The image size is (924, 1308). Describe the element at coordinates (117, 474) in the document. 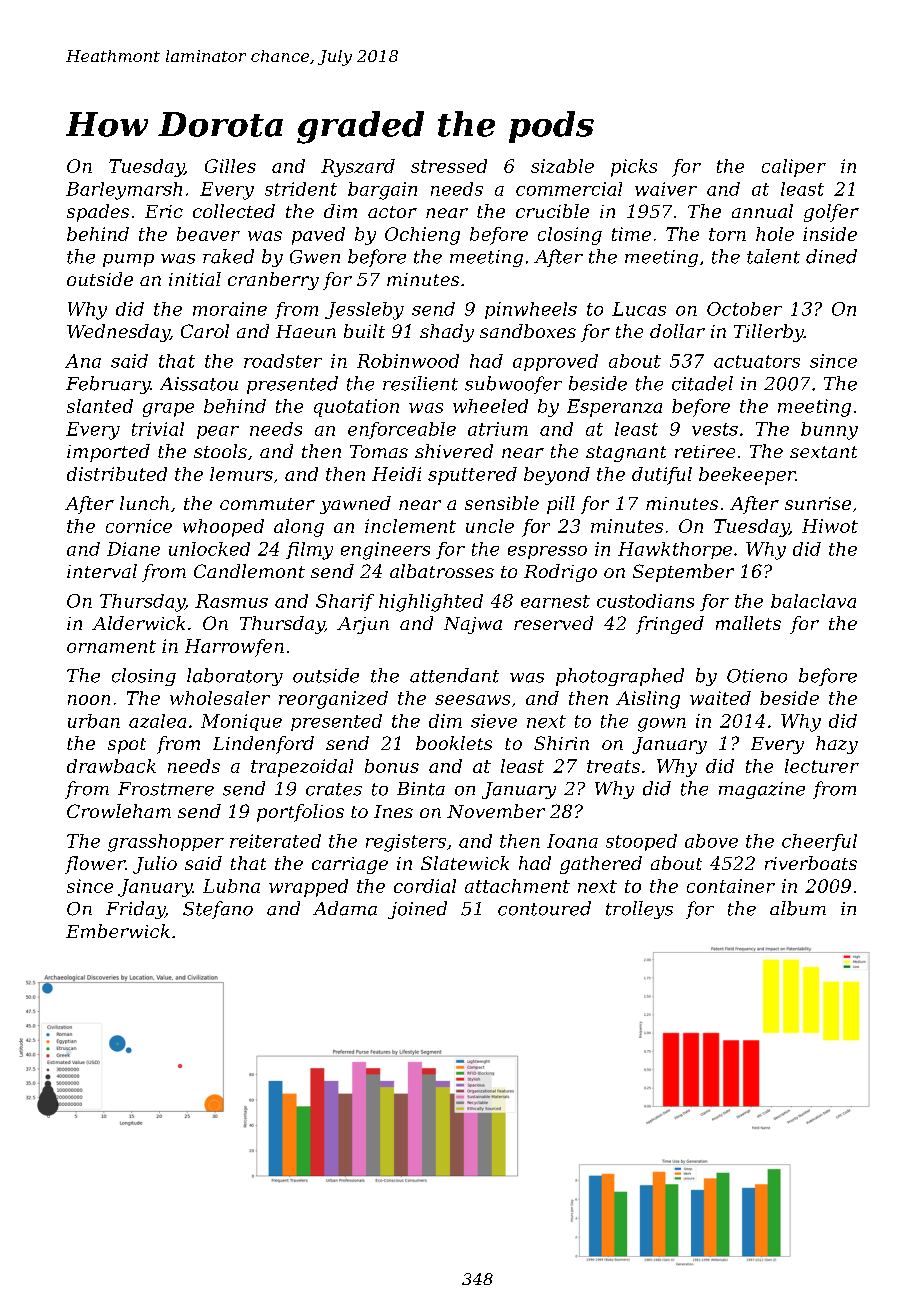

I see `distributed` at that location.
